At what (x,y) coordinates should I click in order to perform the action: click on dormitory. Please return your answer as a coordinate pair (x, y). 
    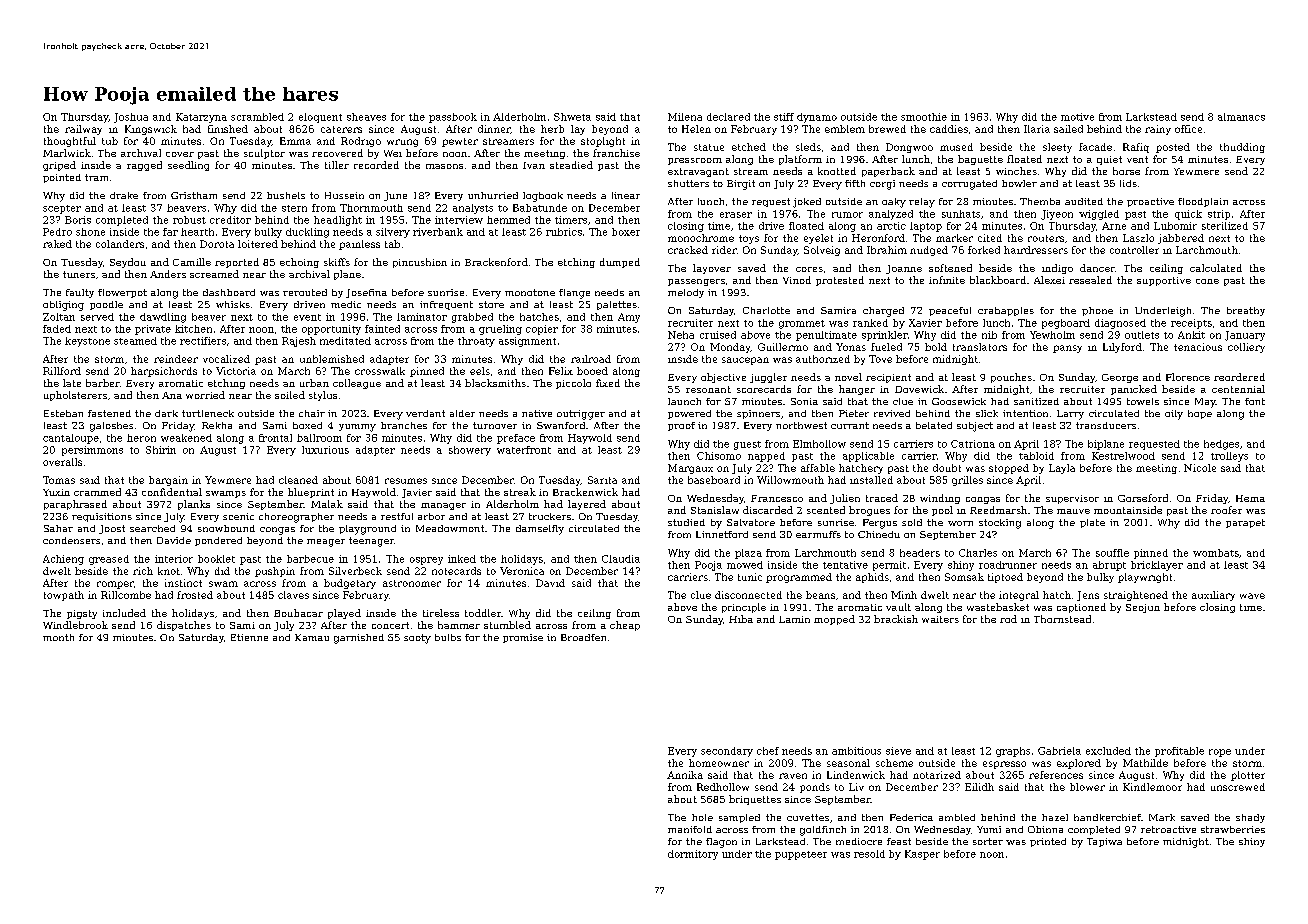
    Looking at the image, I should click on (693, 855).
